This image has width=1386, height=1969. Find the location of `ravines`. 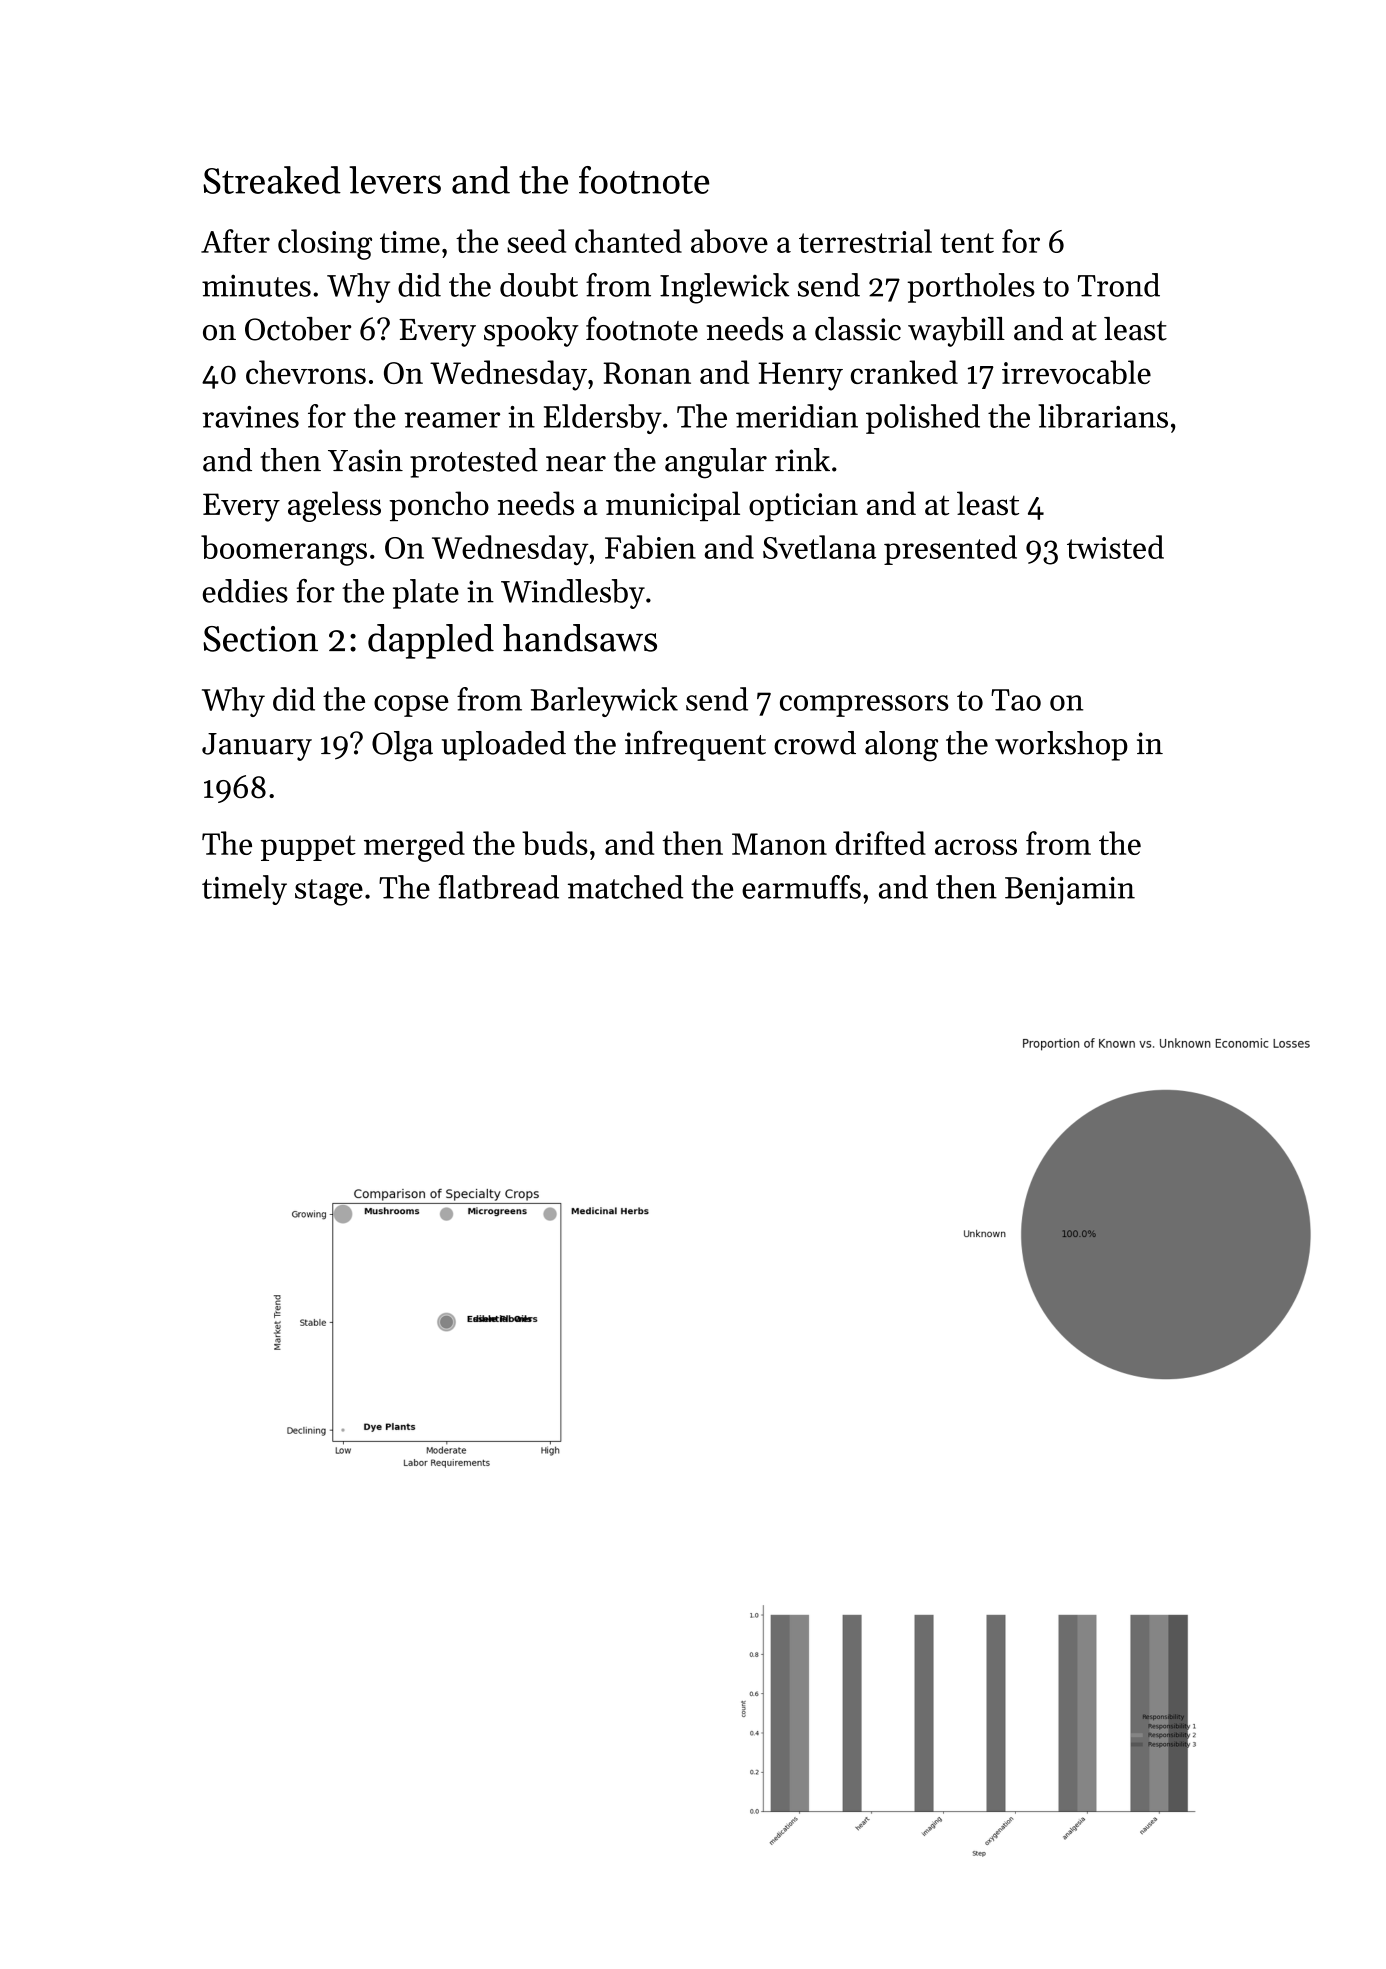

ravines is located at coordinates (250, 417).
